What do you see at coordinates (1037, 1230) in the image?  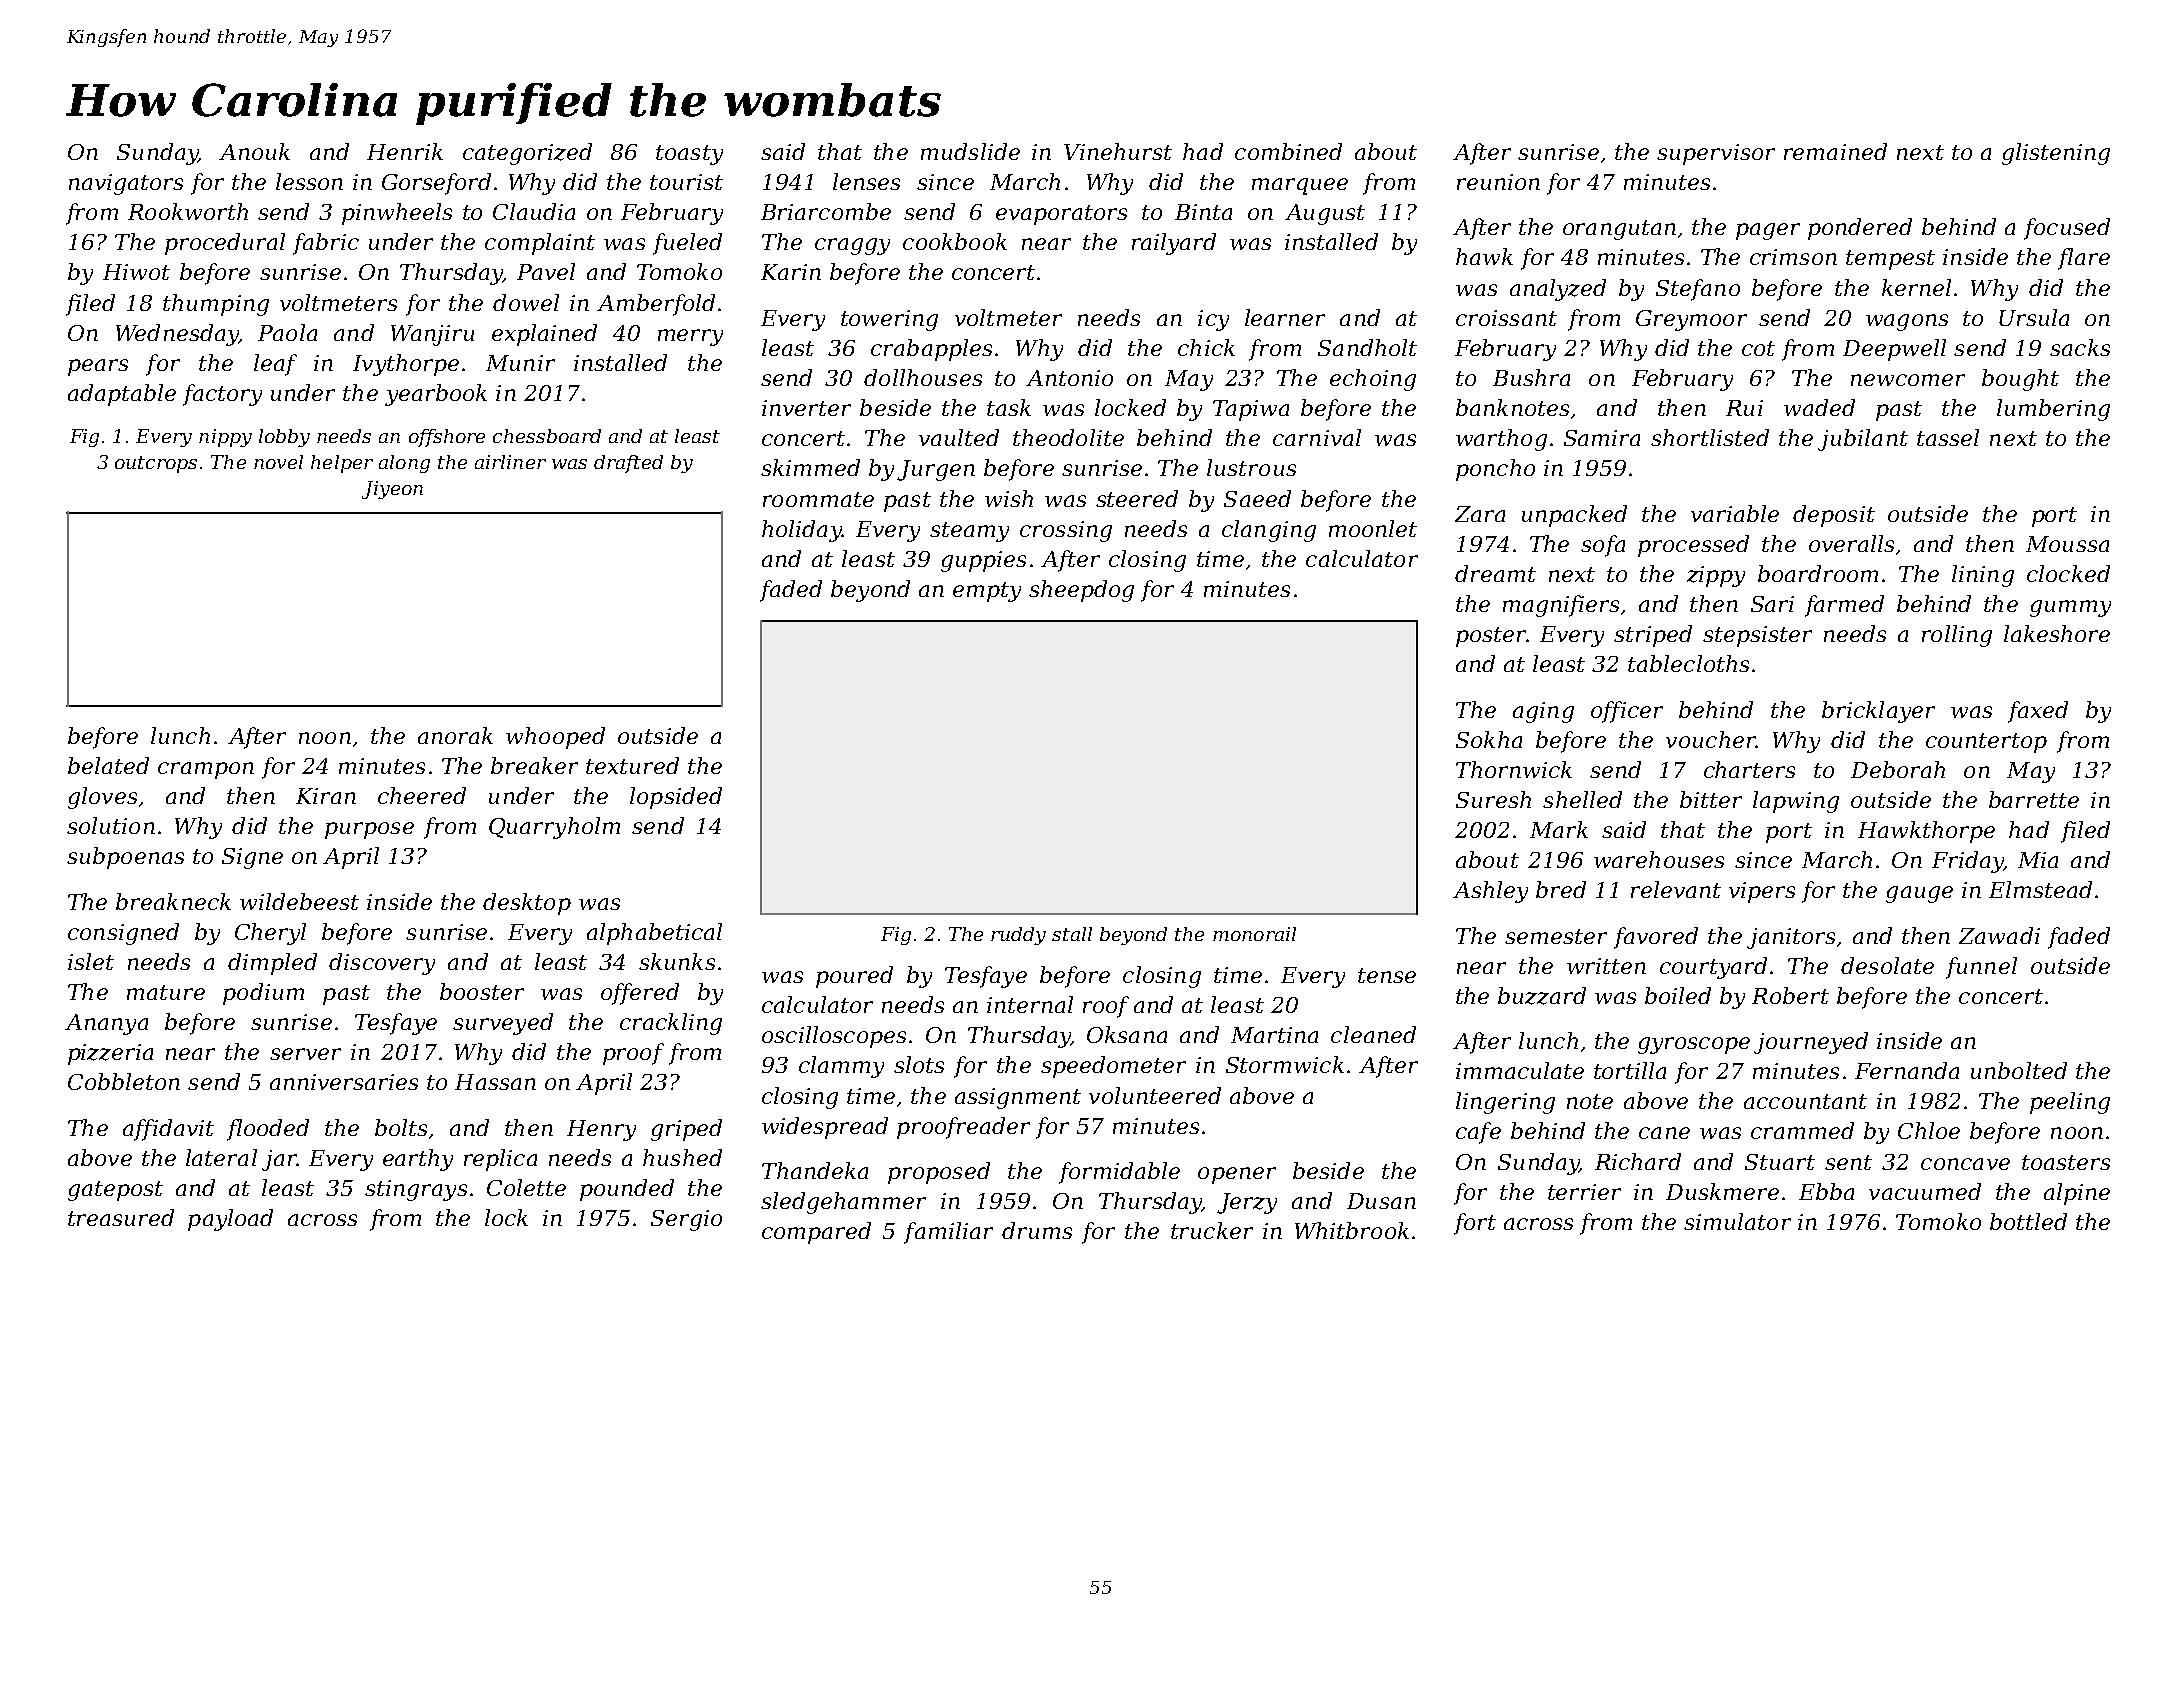 I see `drums` at bounding box center [1037, 1230].
